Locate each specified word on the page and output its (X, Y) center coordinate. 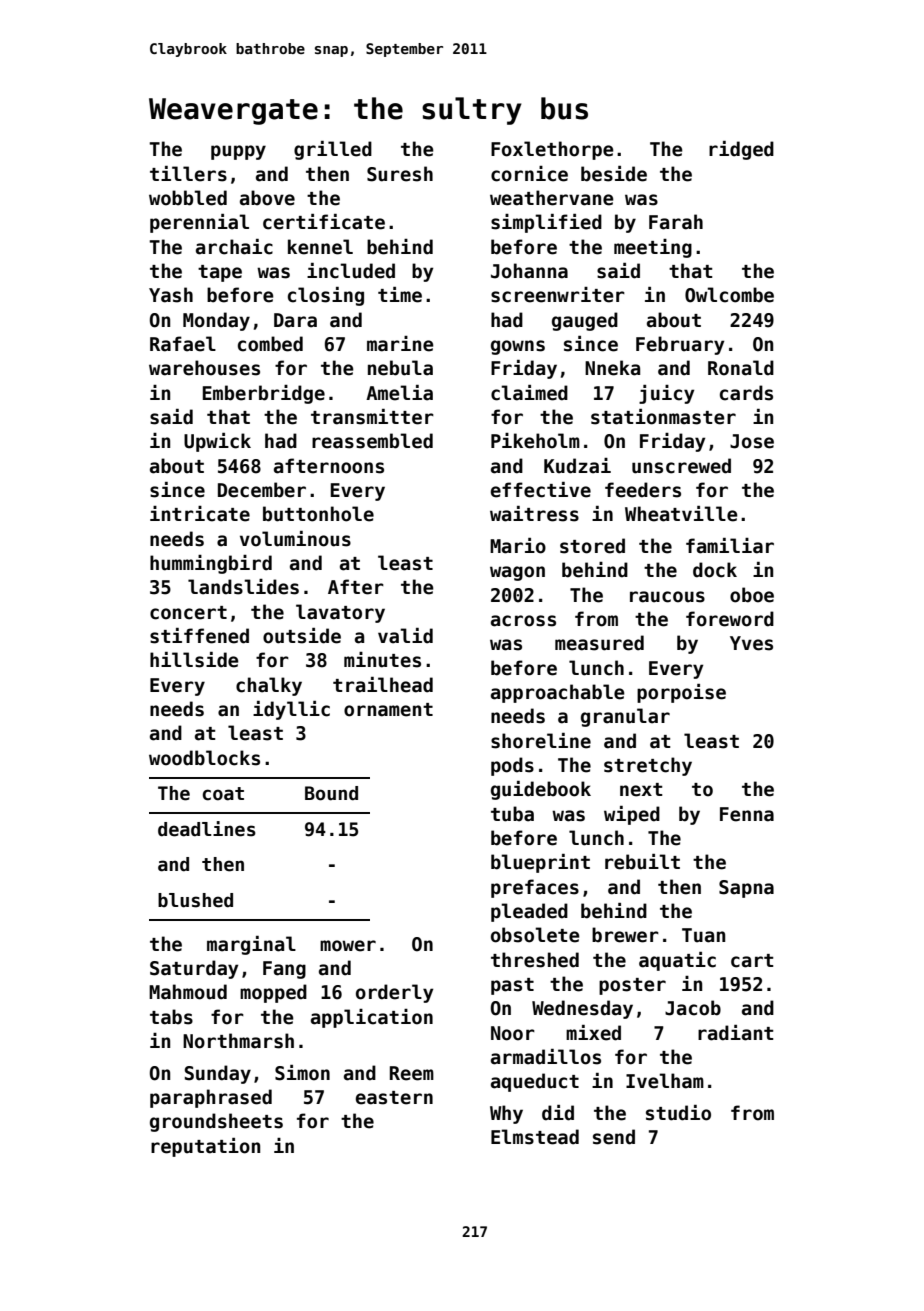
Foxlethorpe (552, 150)
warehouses (204, 368)
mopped (273, 993)
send (614, 1137)
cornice (529, 174)
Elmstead (535, 1137)
